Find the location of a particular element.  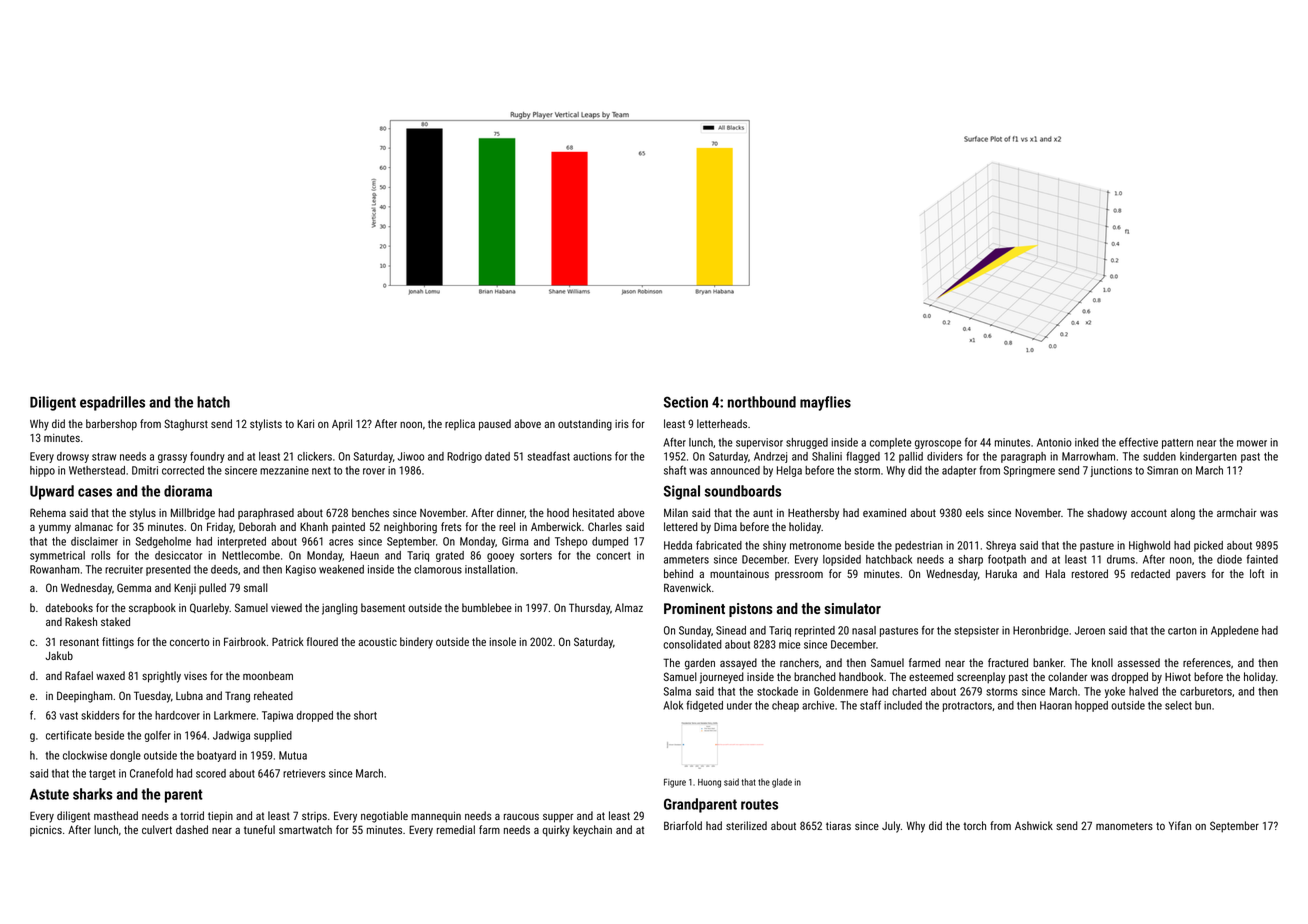

Rafael is located at coordinates (79, 675).
